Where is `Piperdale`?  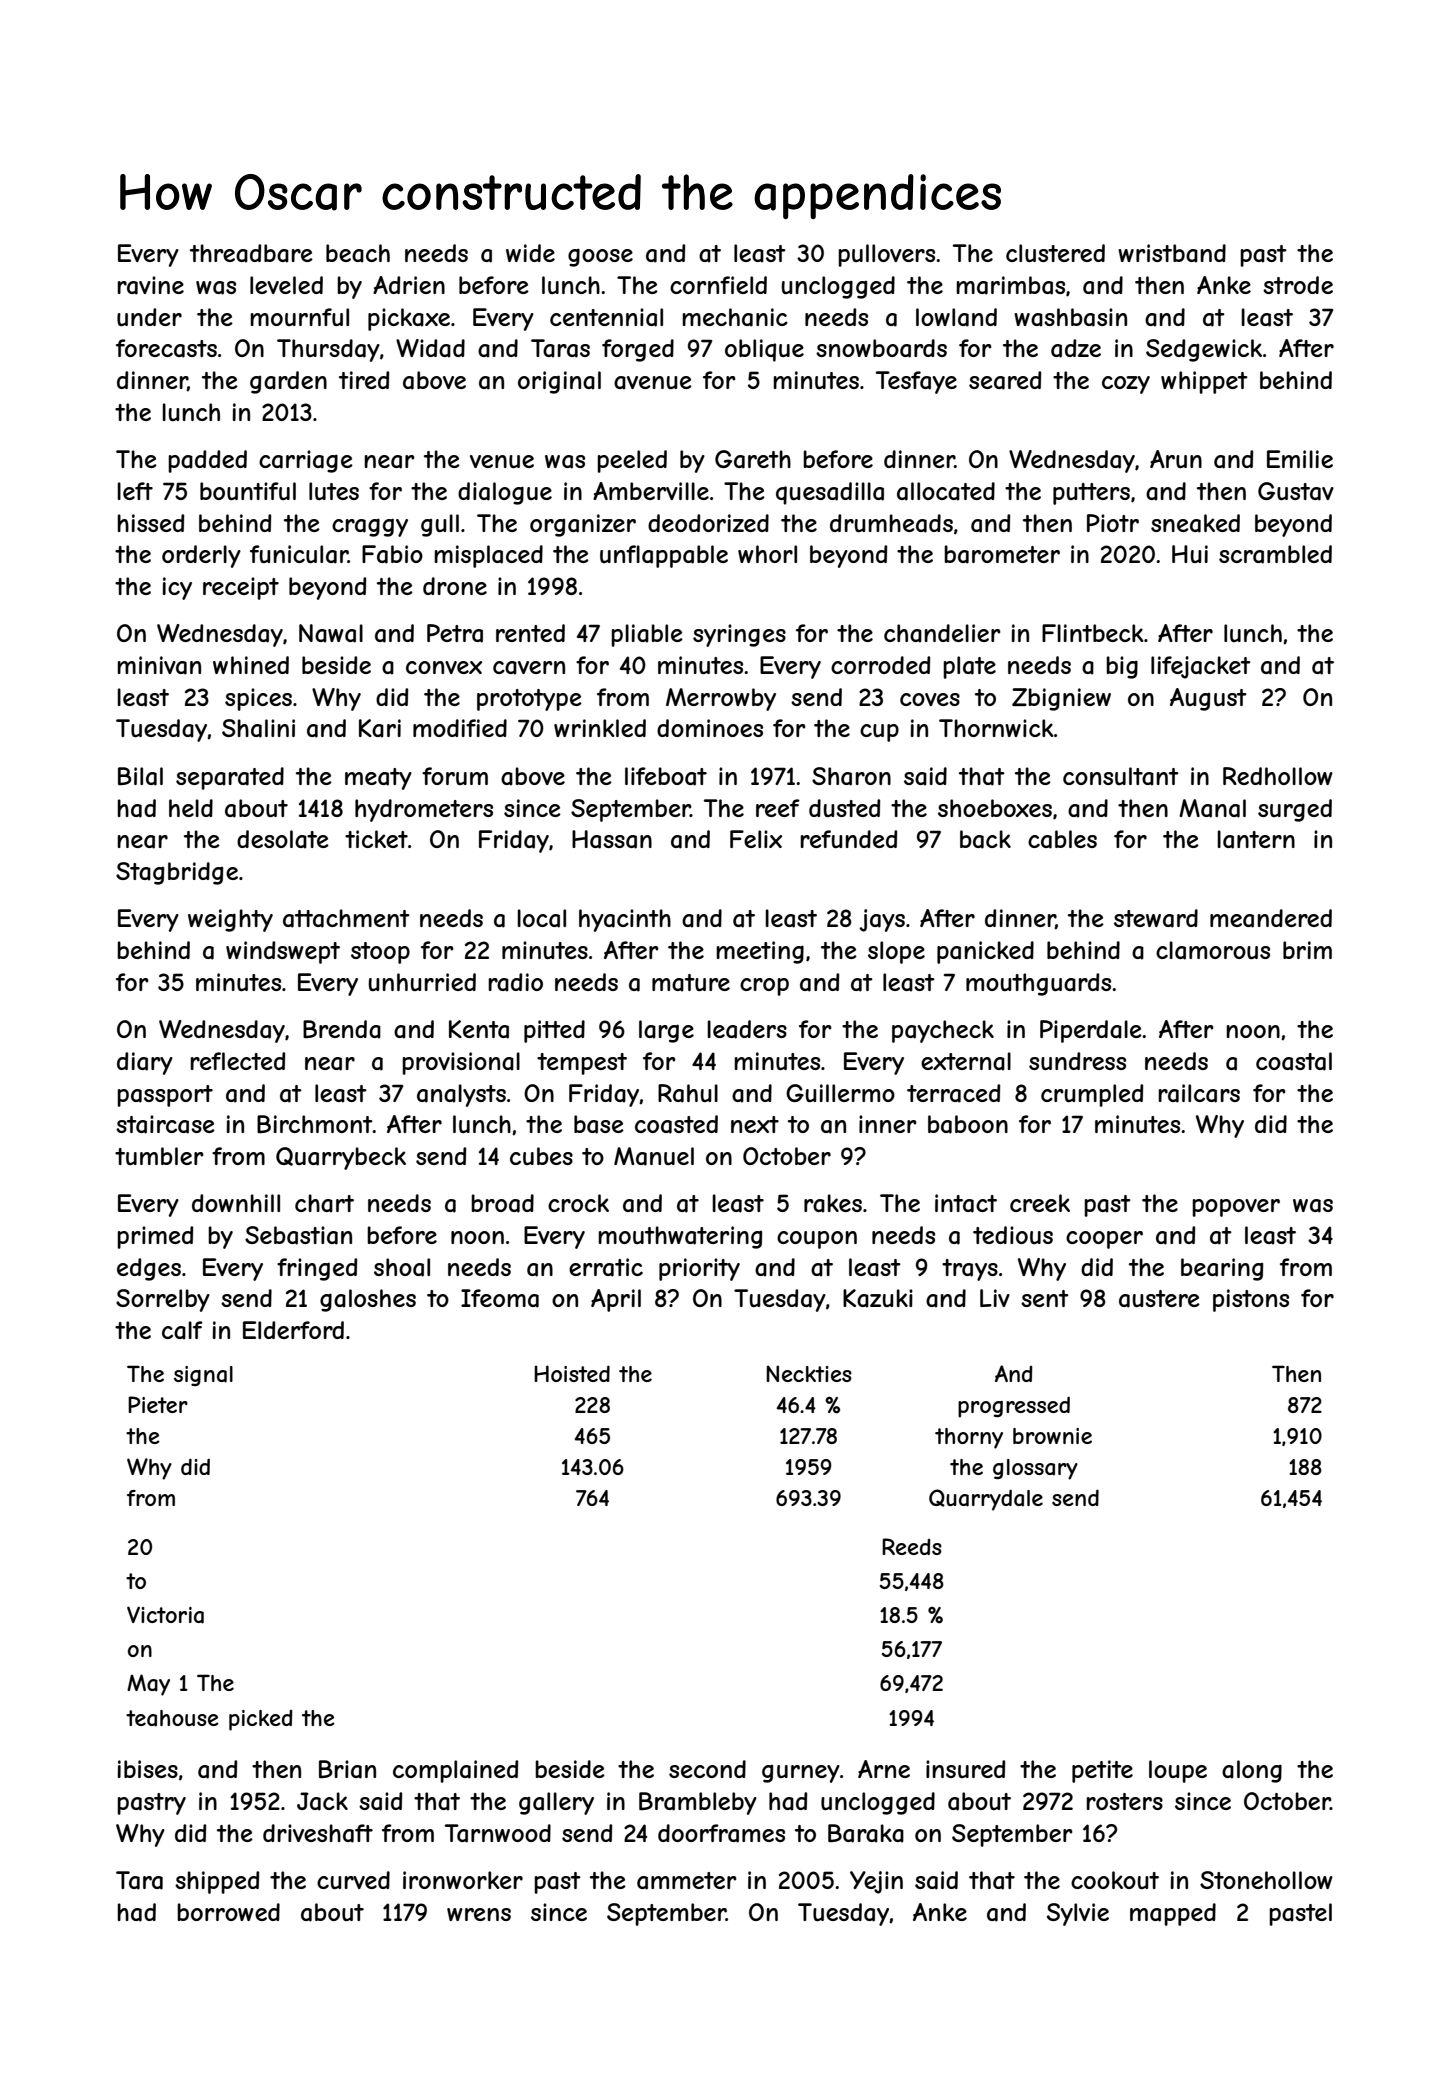 Piperdale is located at coordinates (1091, 1031).
